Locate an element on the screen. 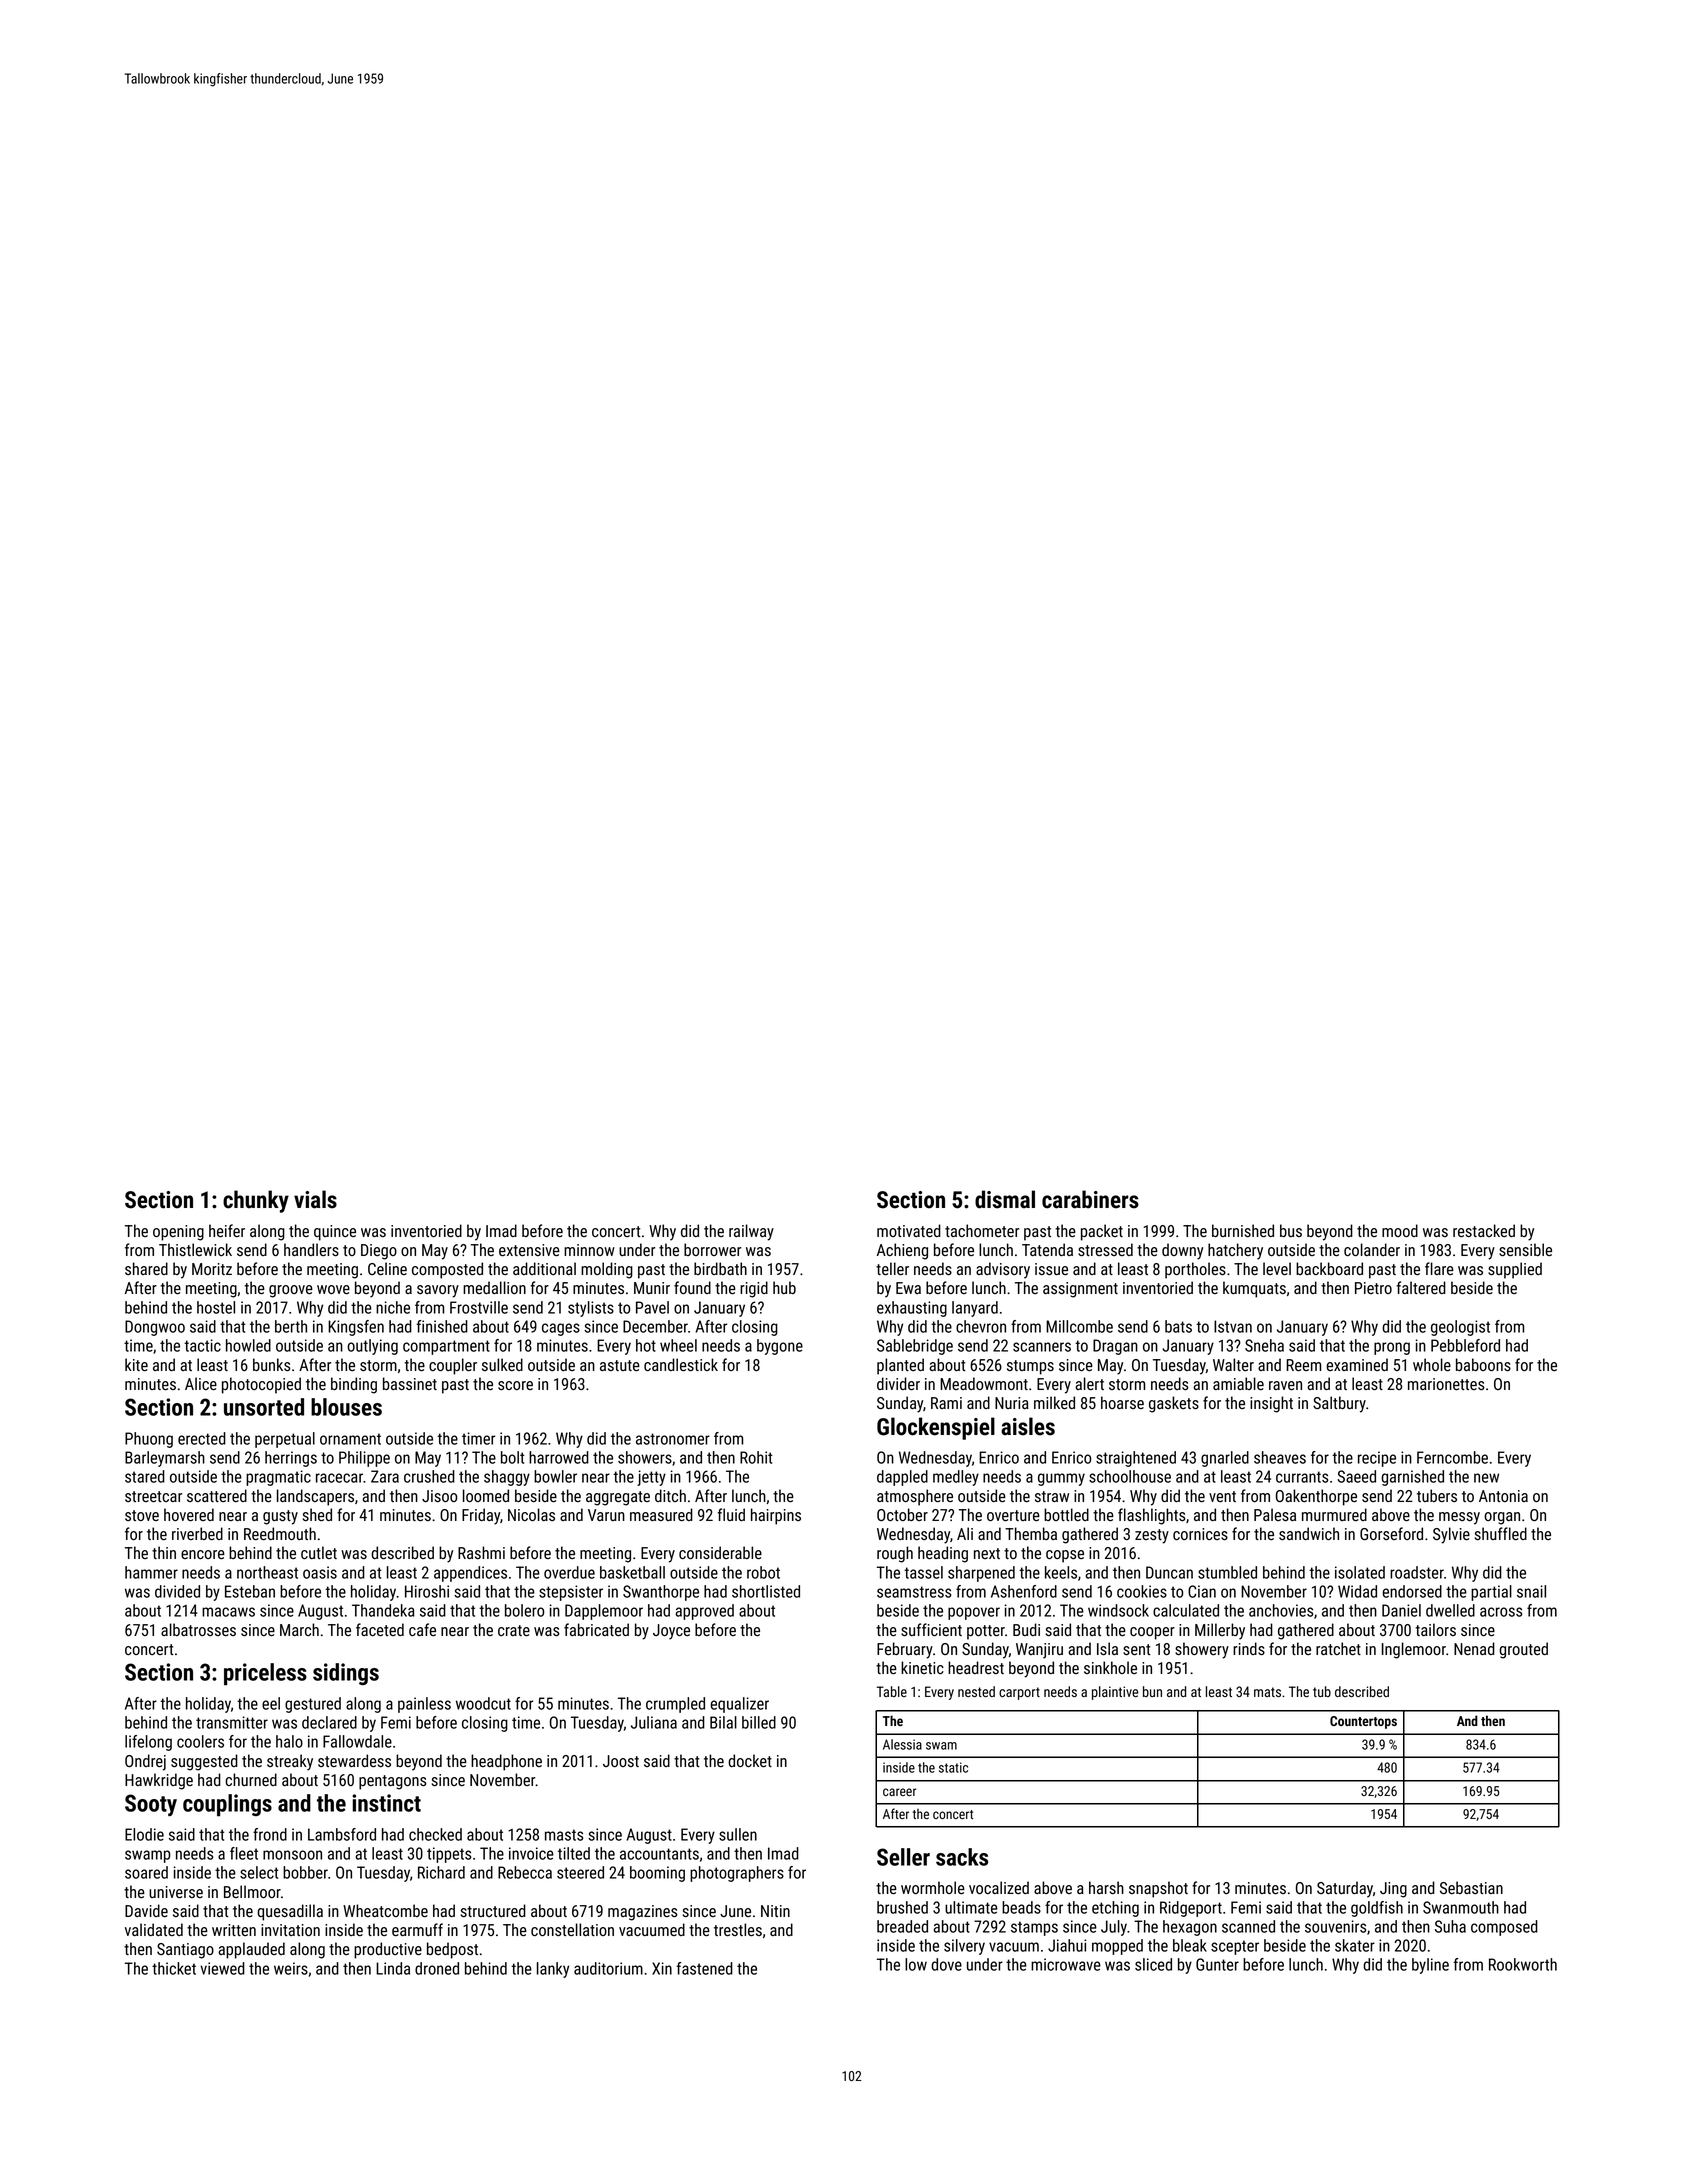 This screenshot has height=2178, width=1683. Glockenspiel is located at coordinates (936, 1428).
